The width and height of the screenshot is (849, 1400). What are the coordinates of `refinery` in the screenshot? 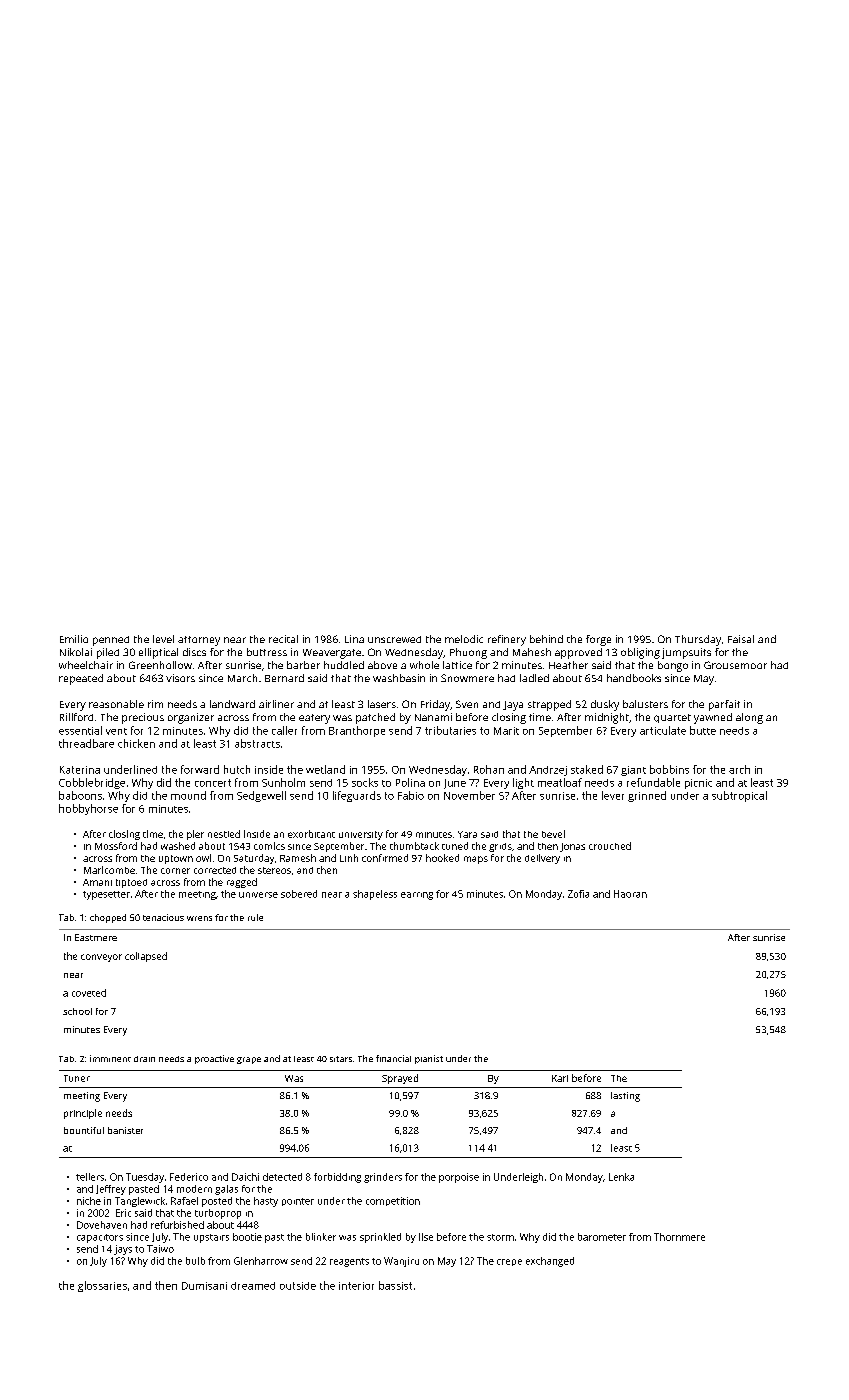 It's located at (507, 640).
